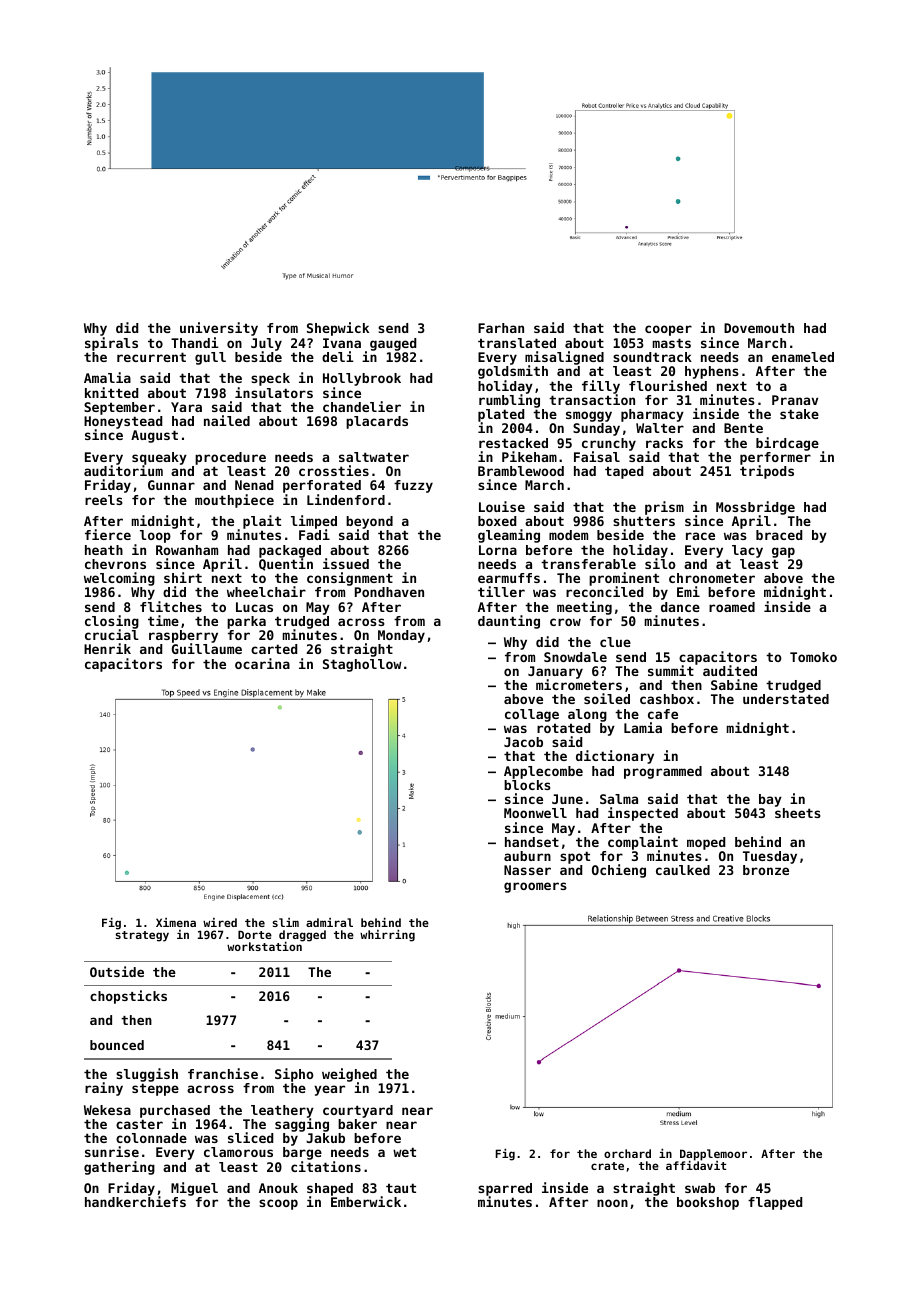 This screenshot has height=1308, width=924. What do you see at coordinates (535, 887) in the screenshot?
I see `groomers` at bounding box center [535, 887].
